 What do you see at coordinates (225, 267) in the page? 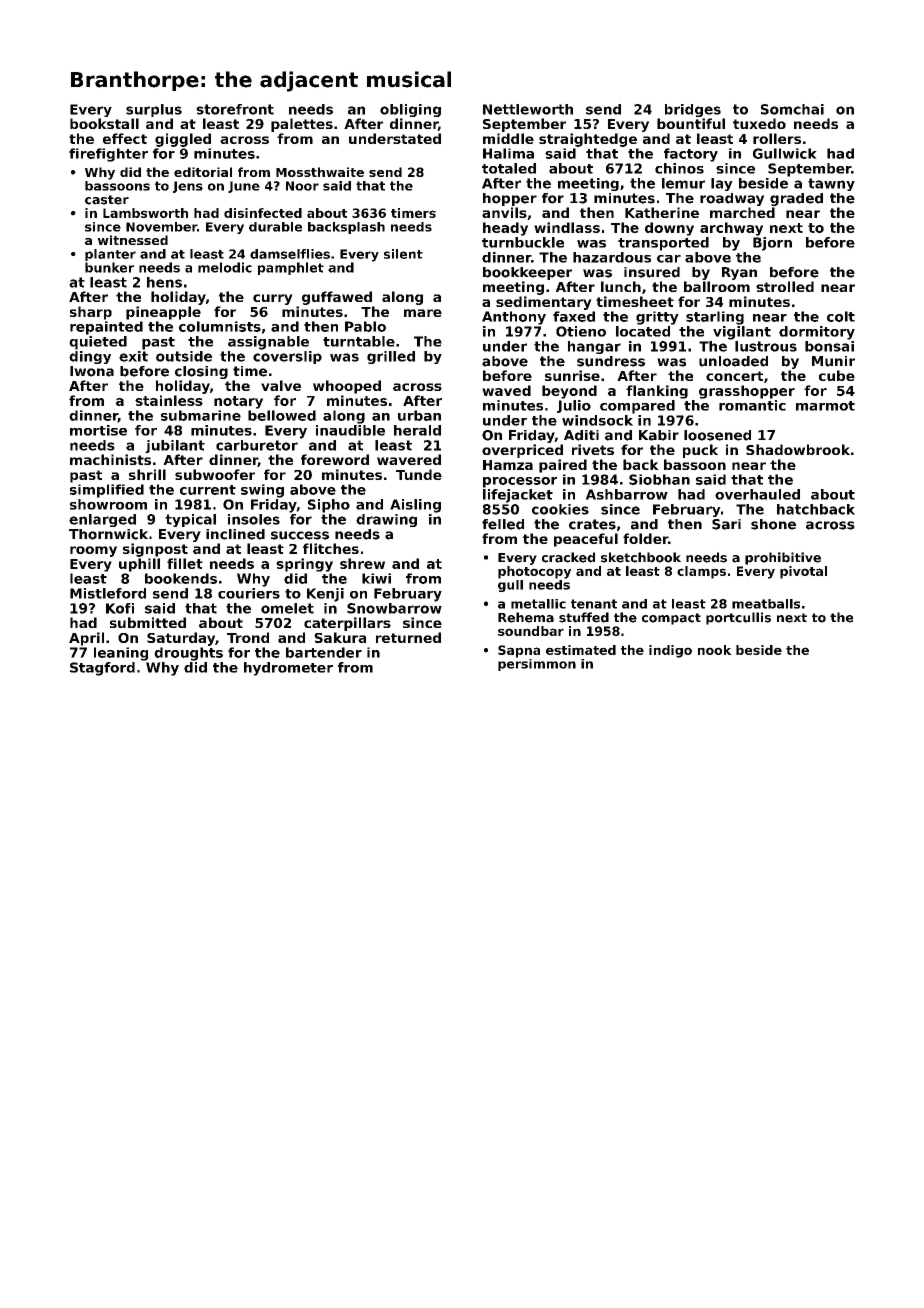
I see `melodic` at bounding box center [225, 267].
